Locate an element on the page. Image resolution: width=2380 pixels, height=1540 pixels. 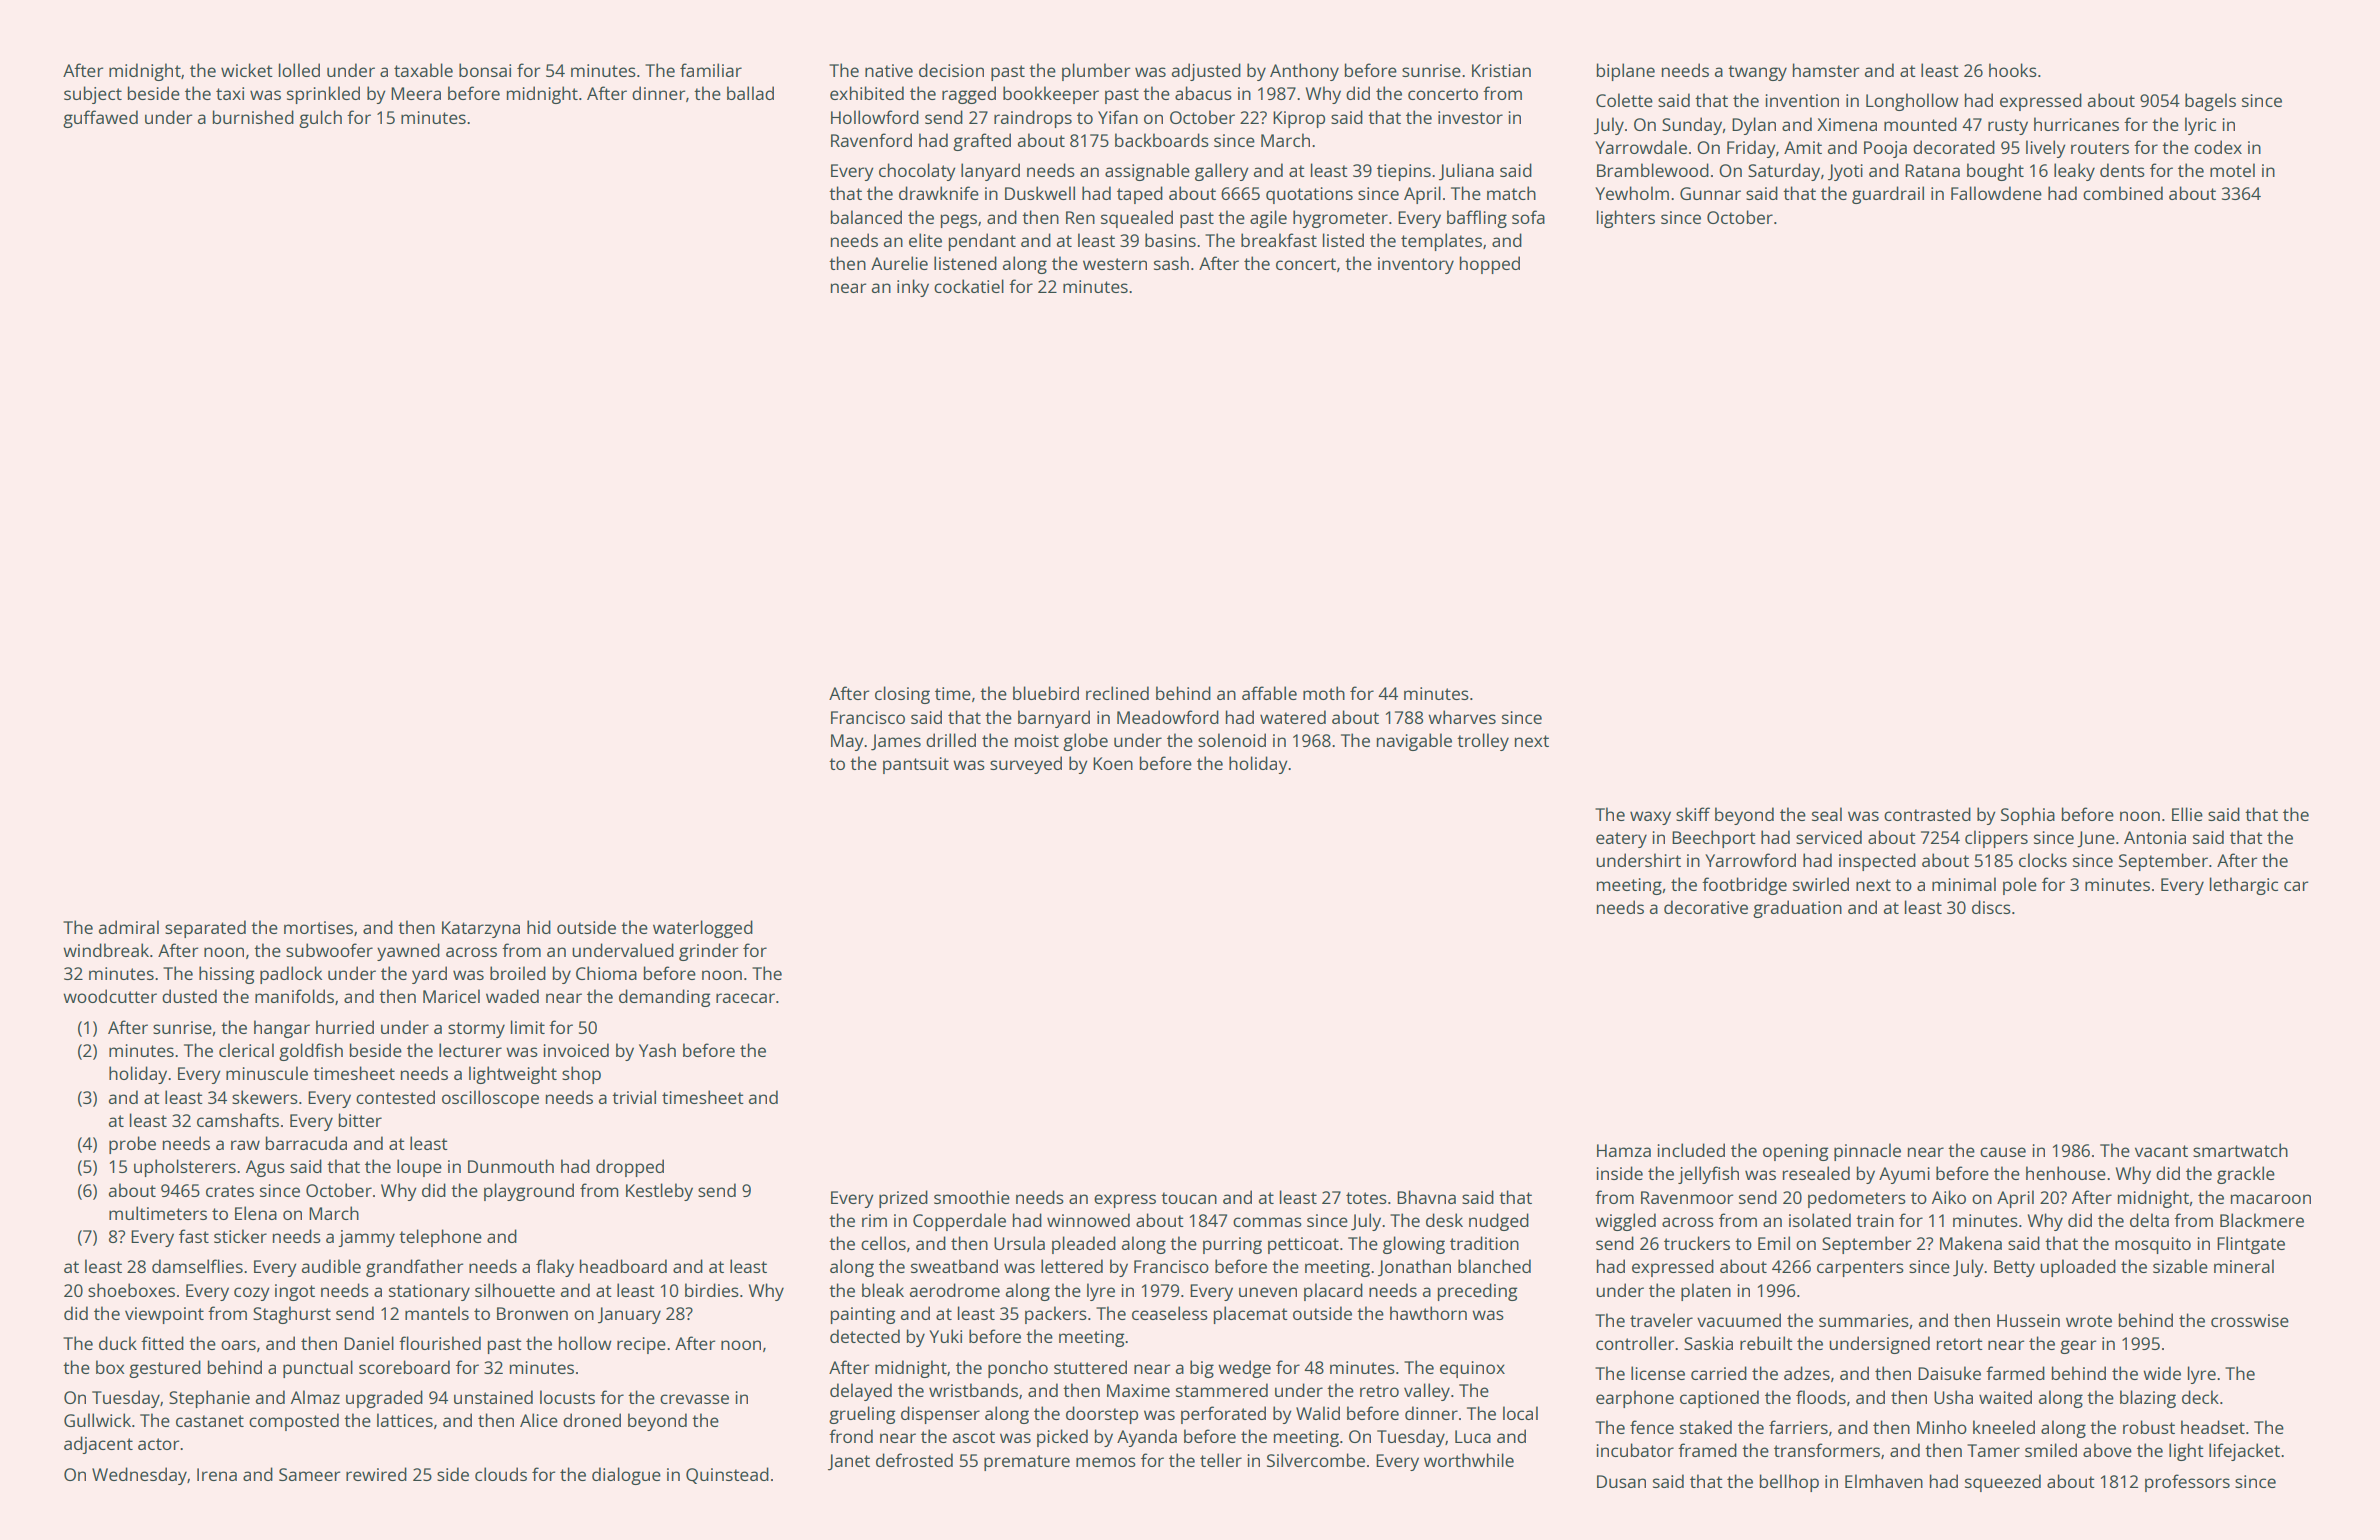
Agus is located at coordinates (265, 1168).
